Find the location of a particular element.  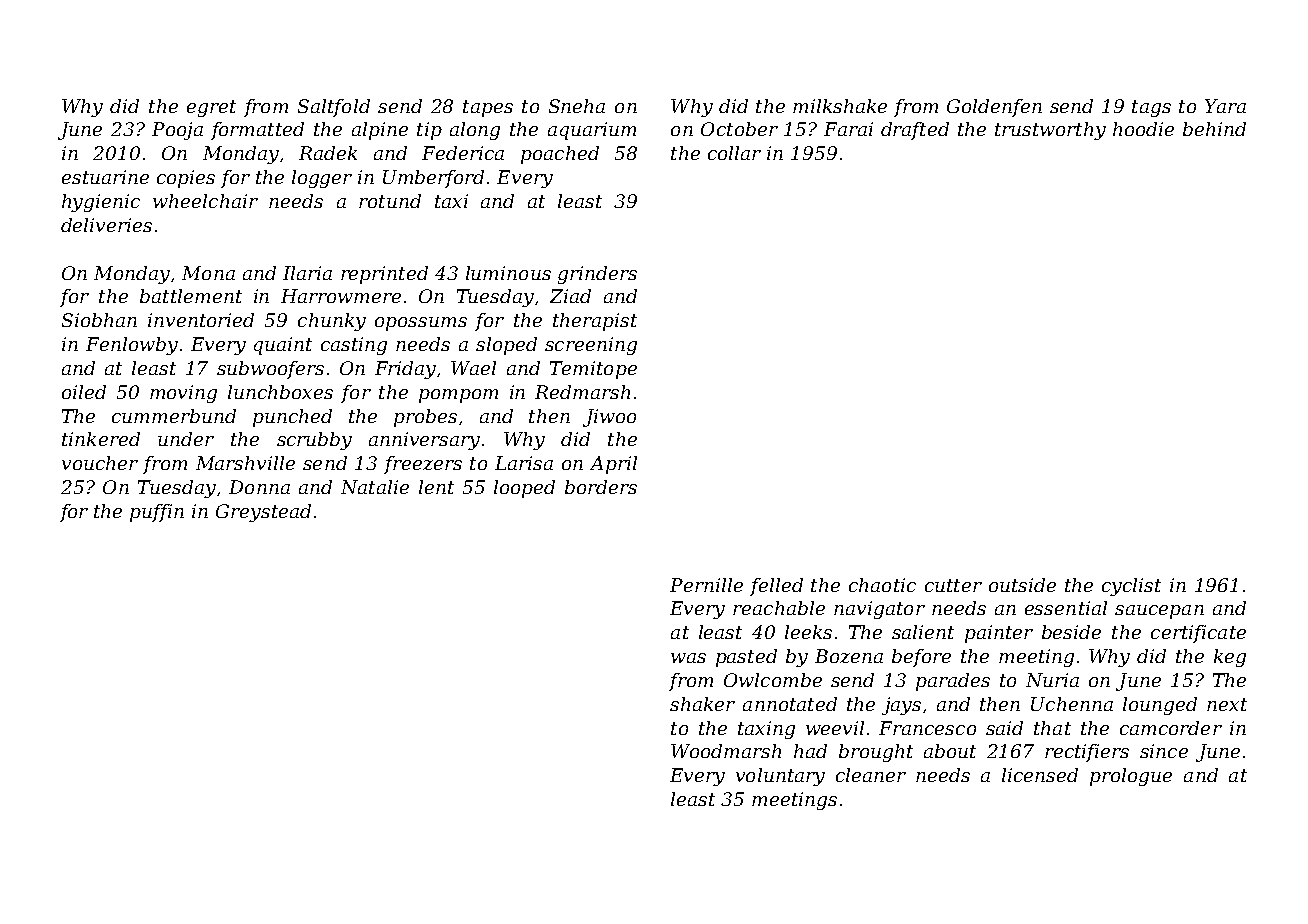

Woodmarsh is located at coordinates (726, 751).
